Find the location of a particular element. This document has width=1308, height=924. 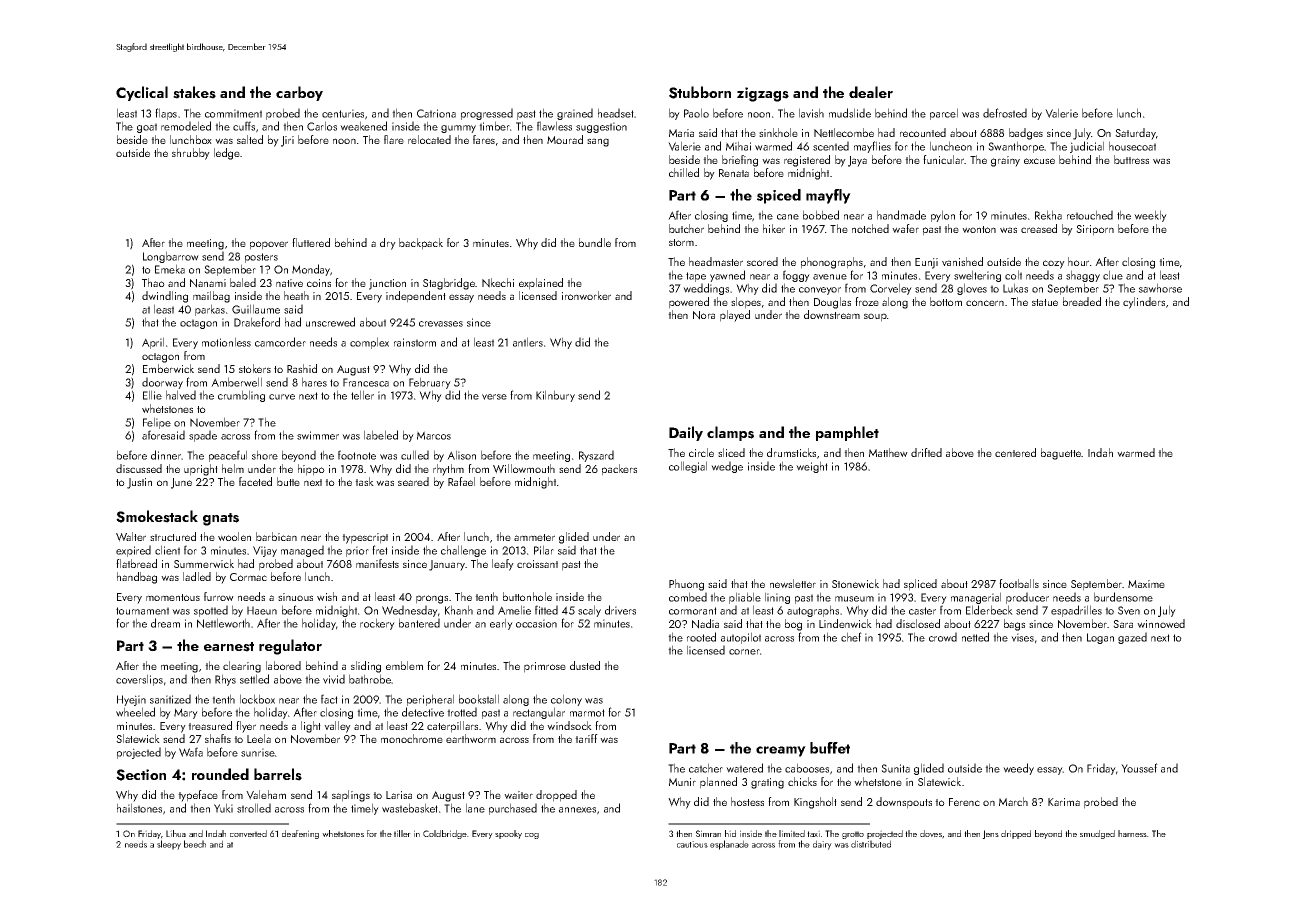

Munir is located at coordinates (682, 782).
